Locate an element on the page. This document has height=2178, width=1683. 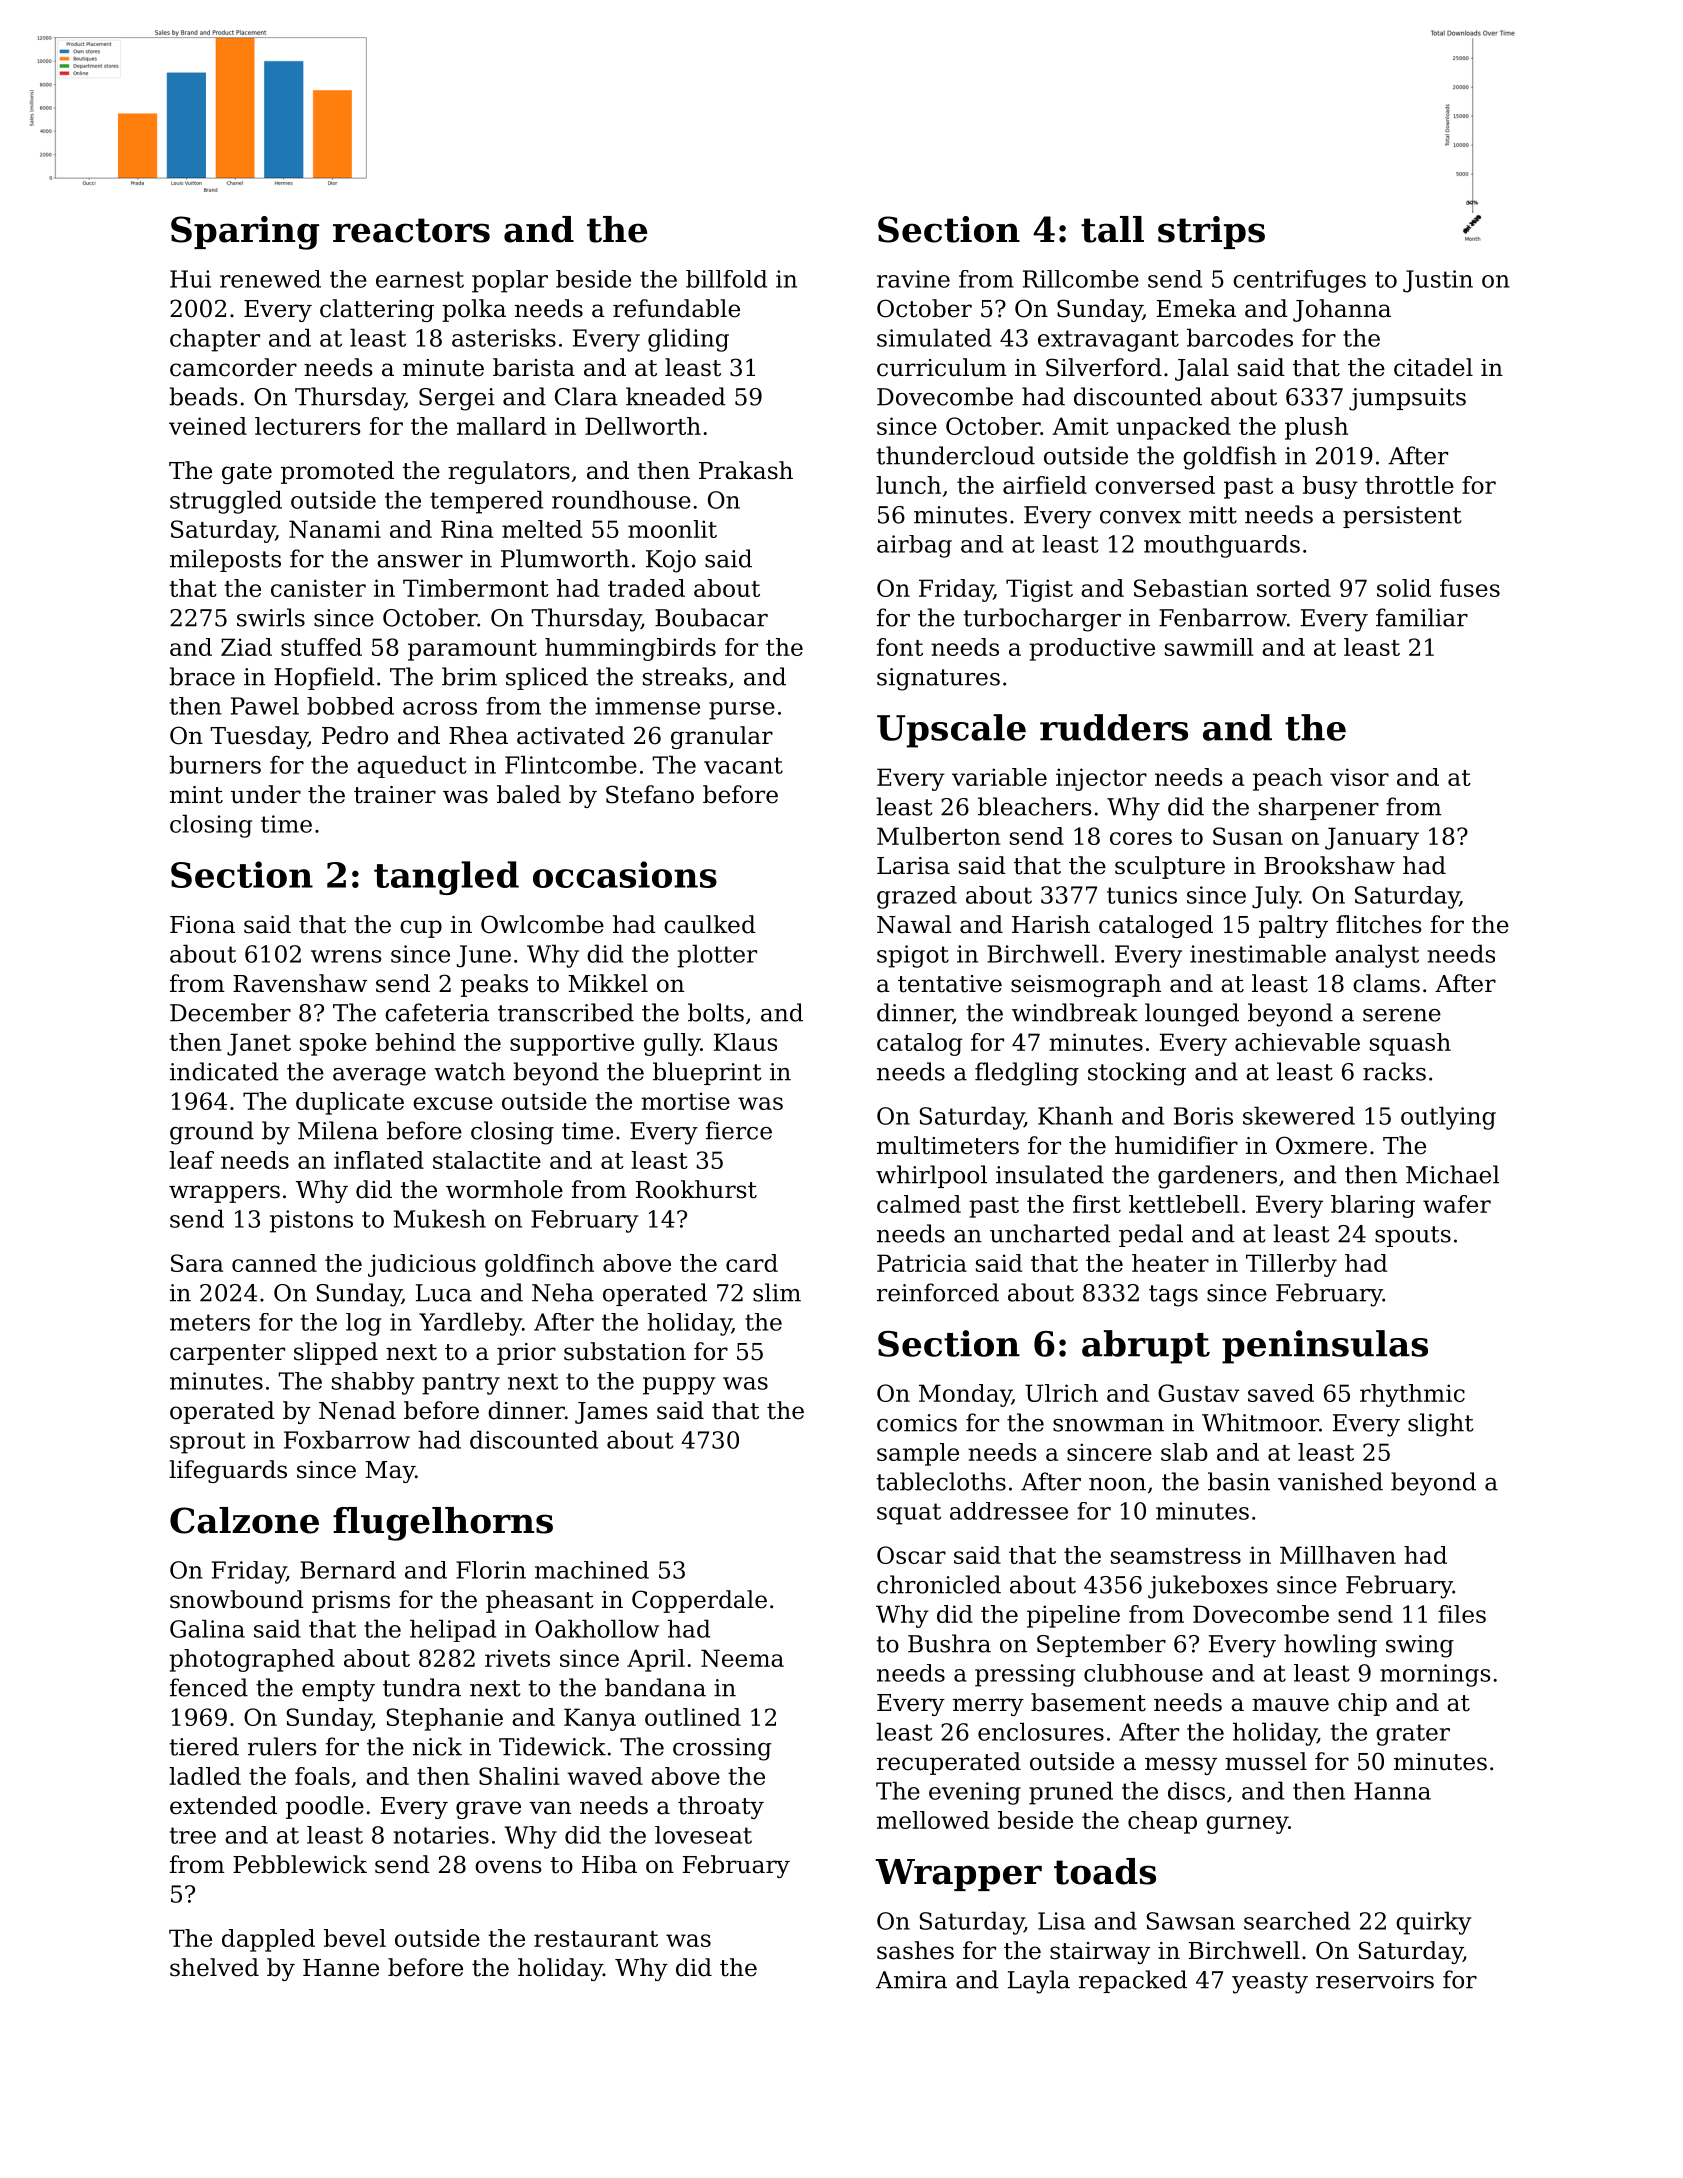
gardeners is located at coordinates (1217, 1177).
